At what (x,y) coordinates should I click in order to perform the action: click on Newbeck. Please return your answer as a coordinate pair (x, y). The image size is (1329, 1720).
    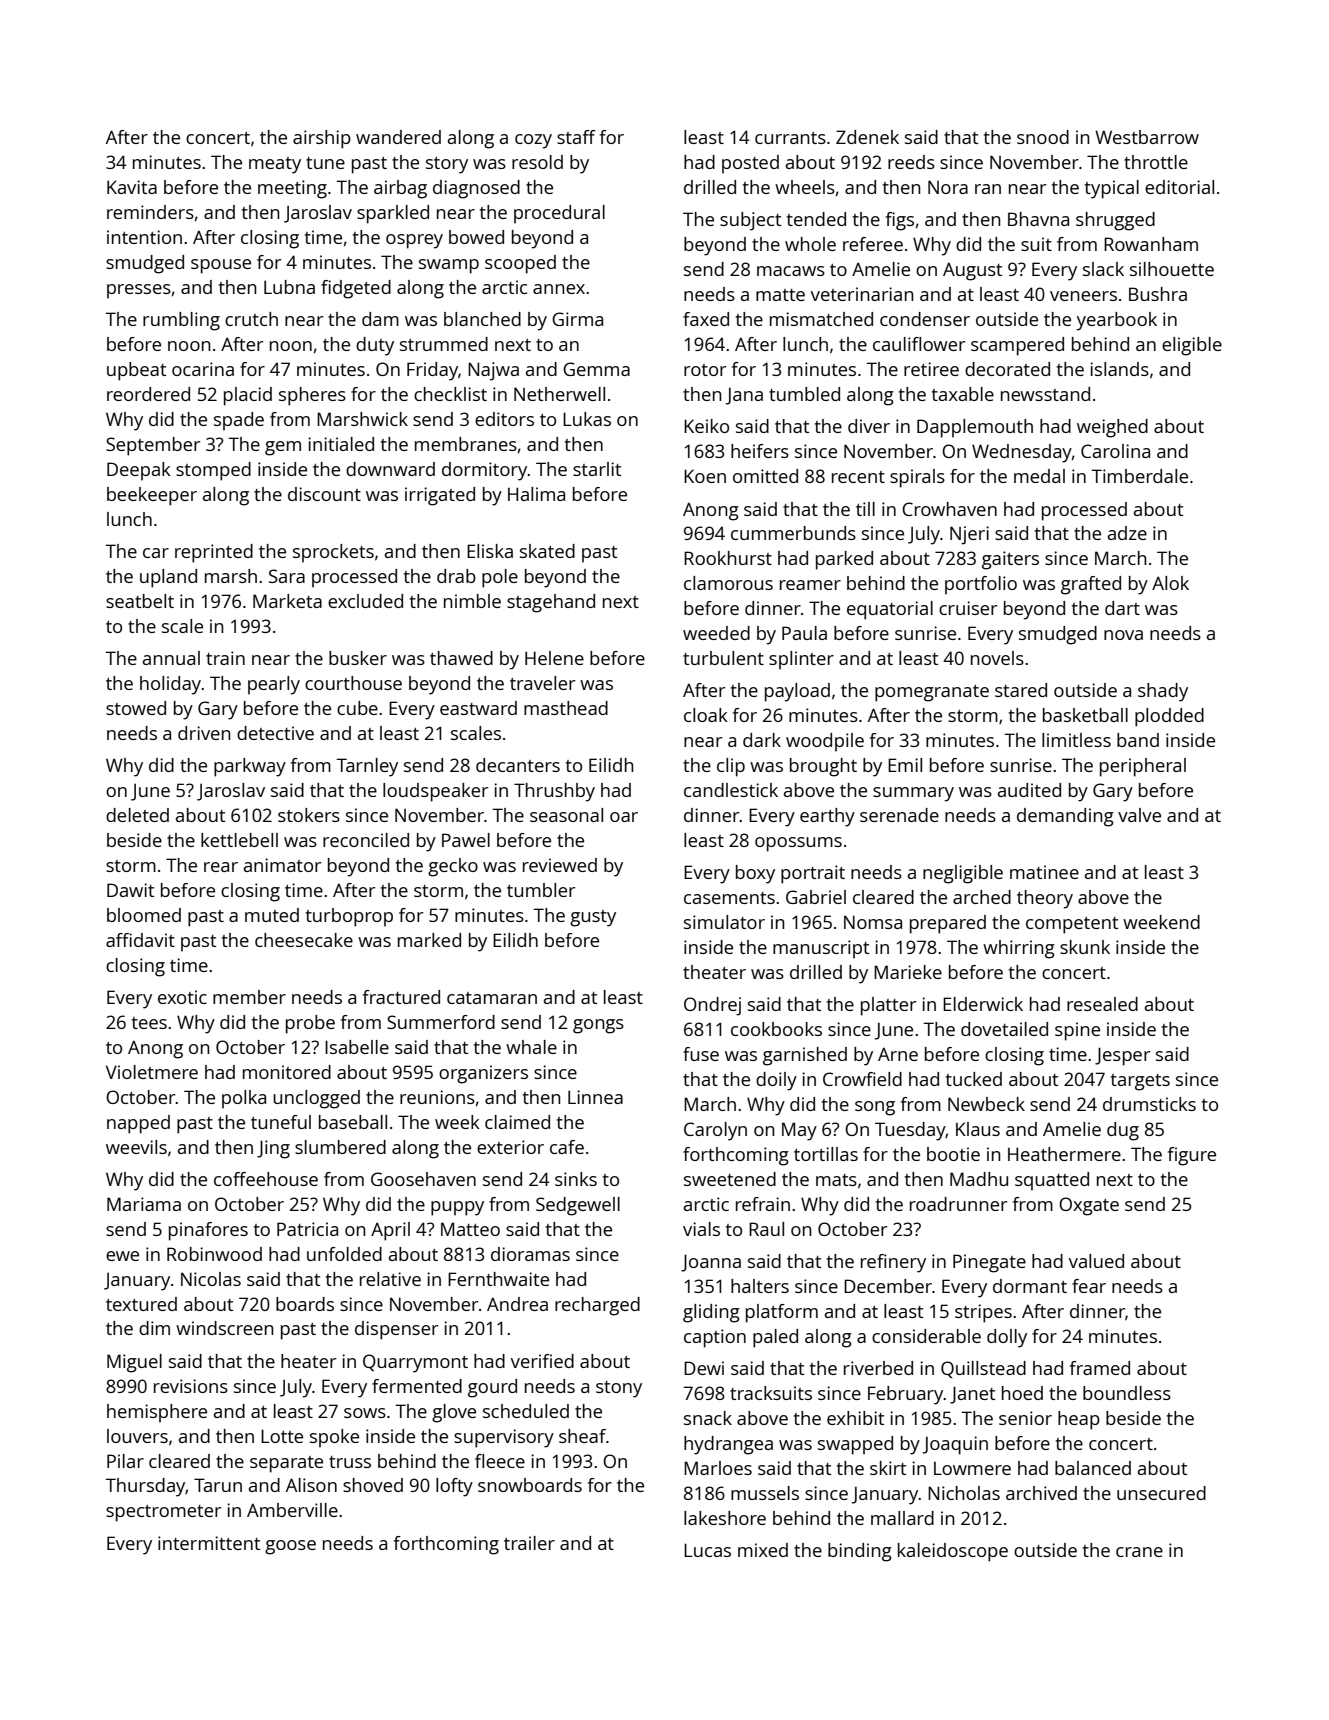
    Looking at the image, I should click on (986, 1104).
